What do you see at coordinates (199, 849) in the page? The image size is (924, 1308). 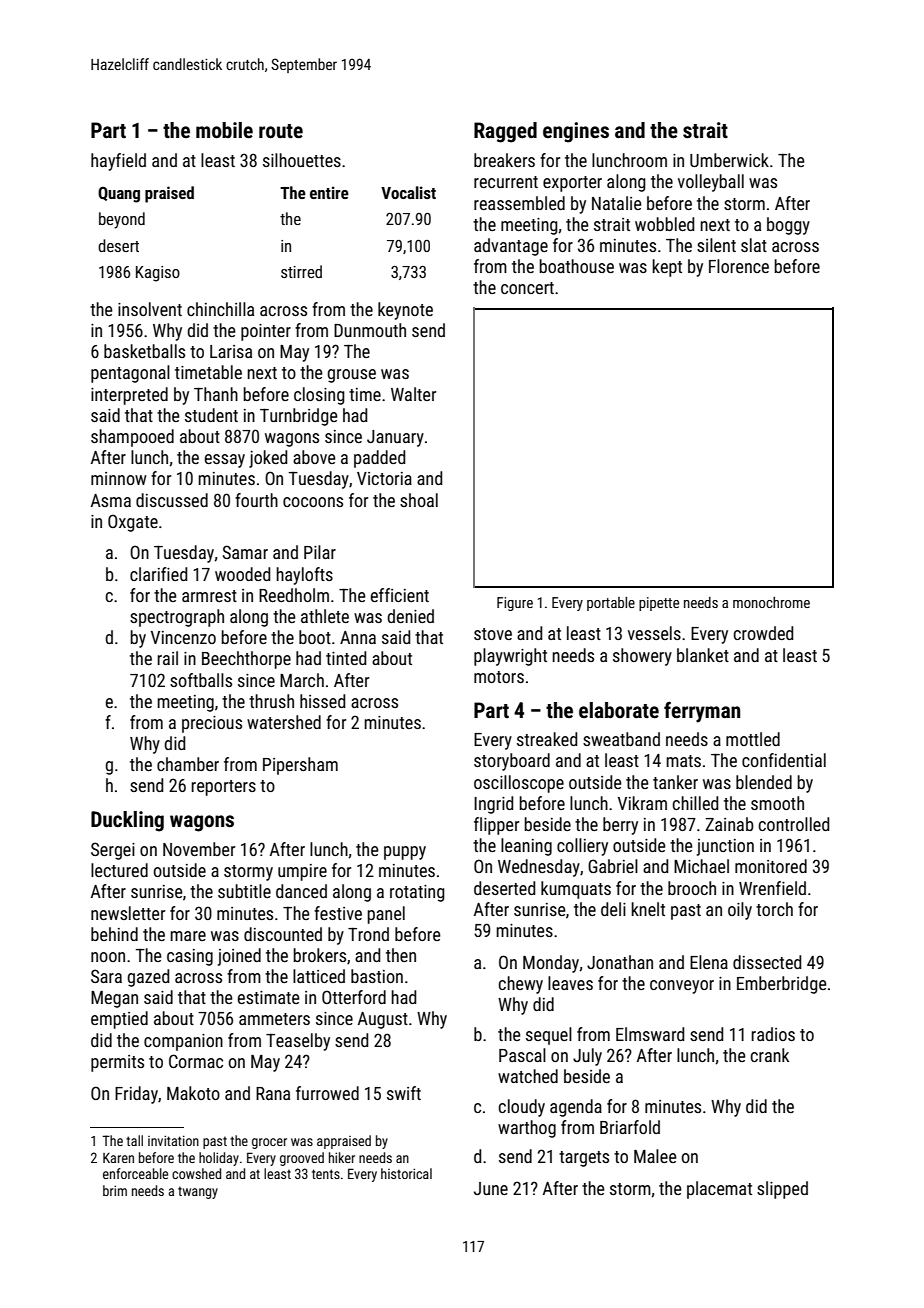 I see `November` at bounding box center [199, 849].
